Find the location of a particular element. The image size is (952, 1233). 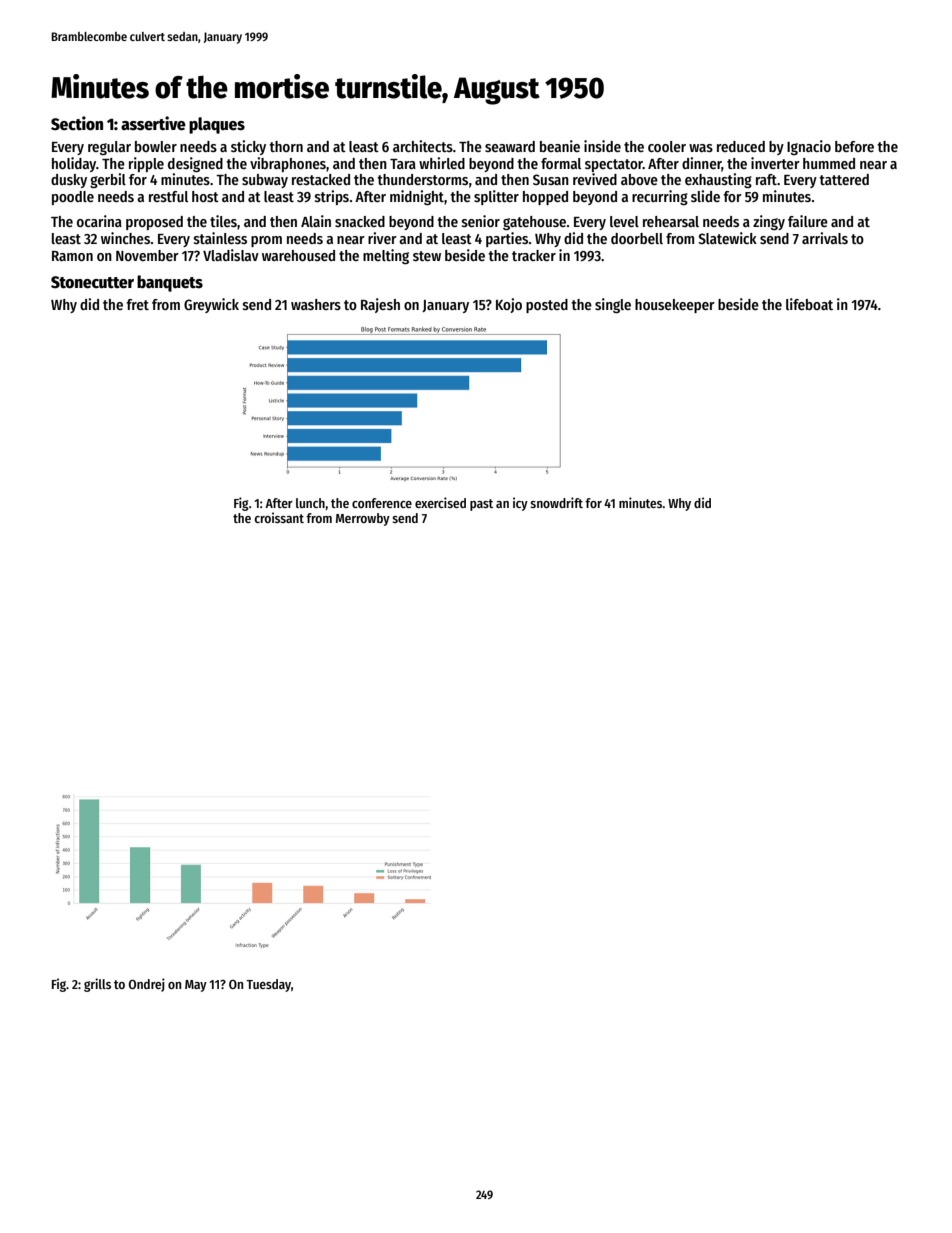

formal is located at coordinates (561, 163).
